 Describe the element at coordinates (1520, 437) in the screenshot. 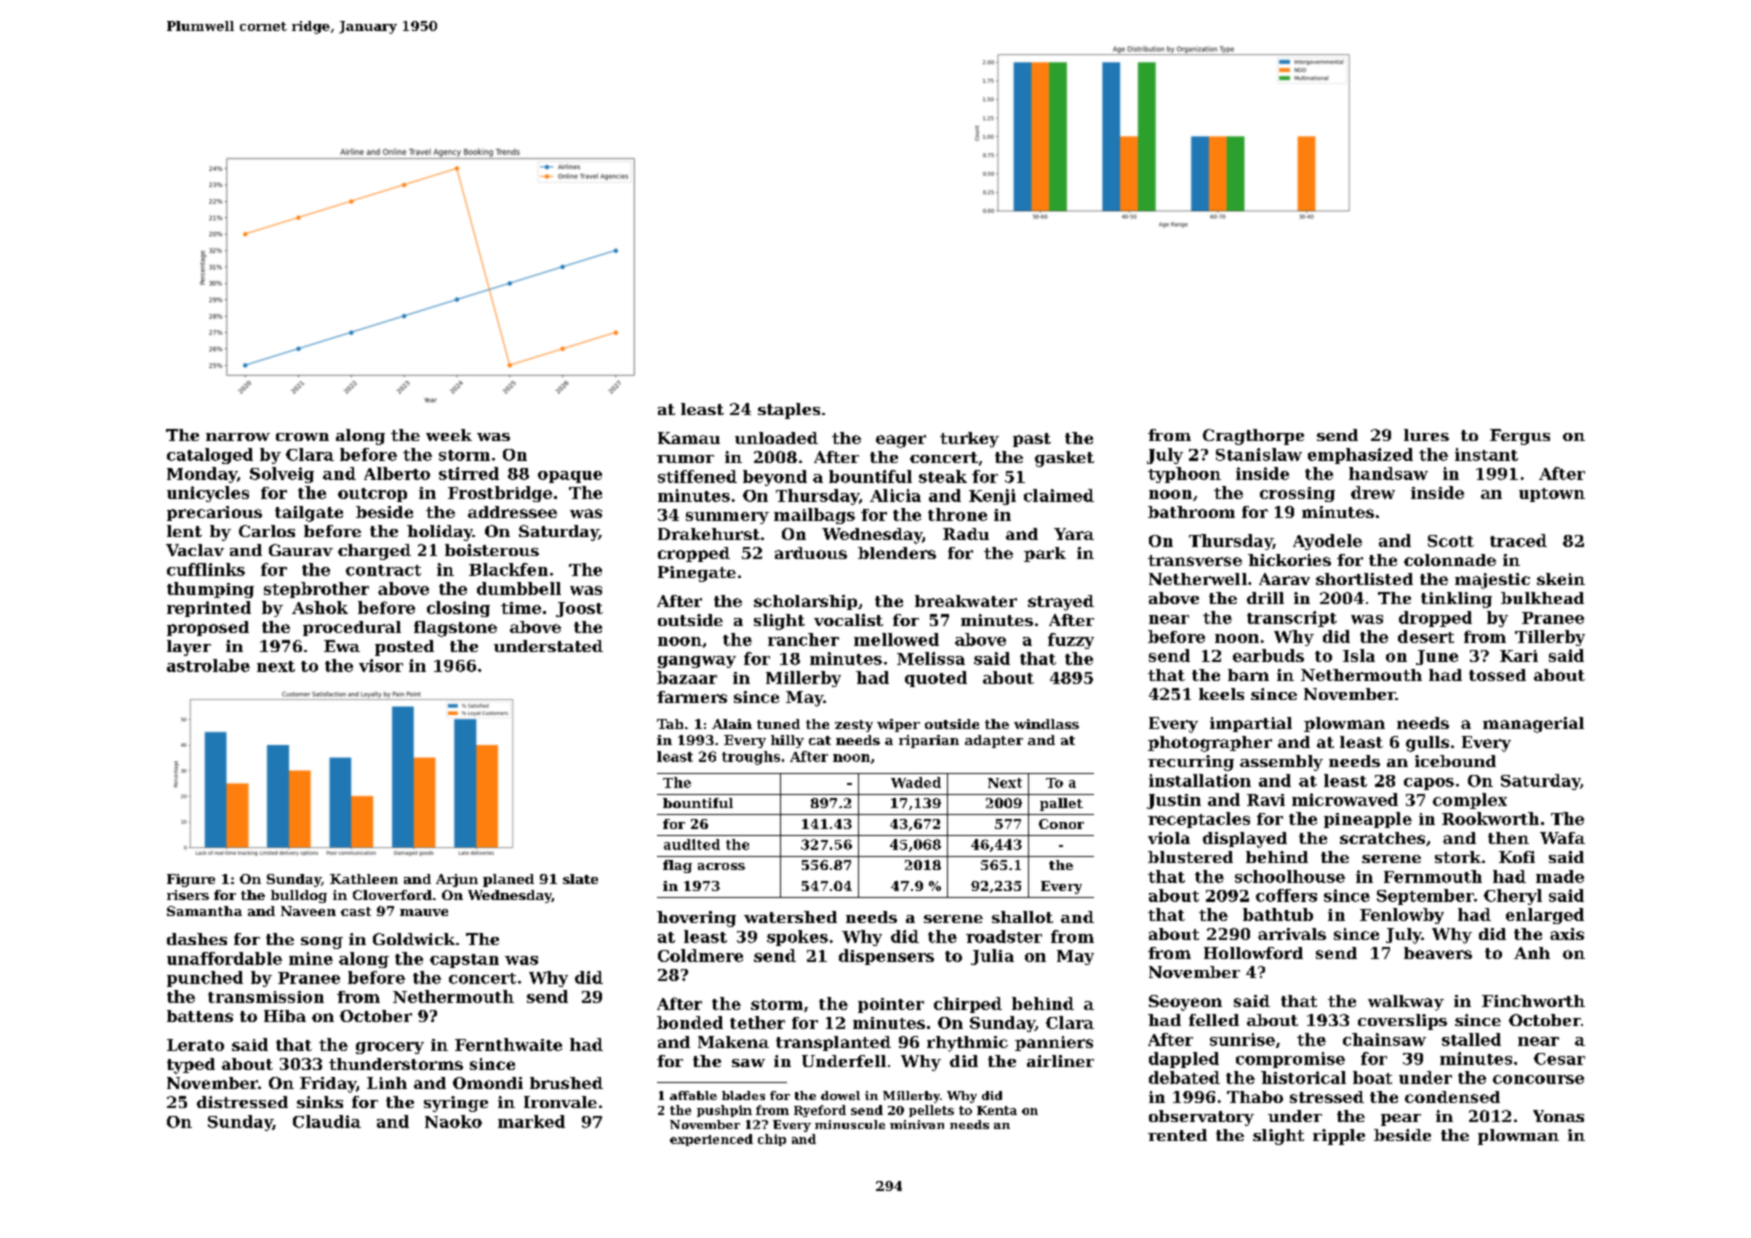

I see `Fergus` at that location.
